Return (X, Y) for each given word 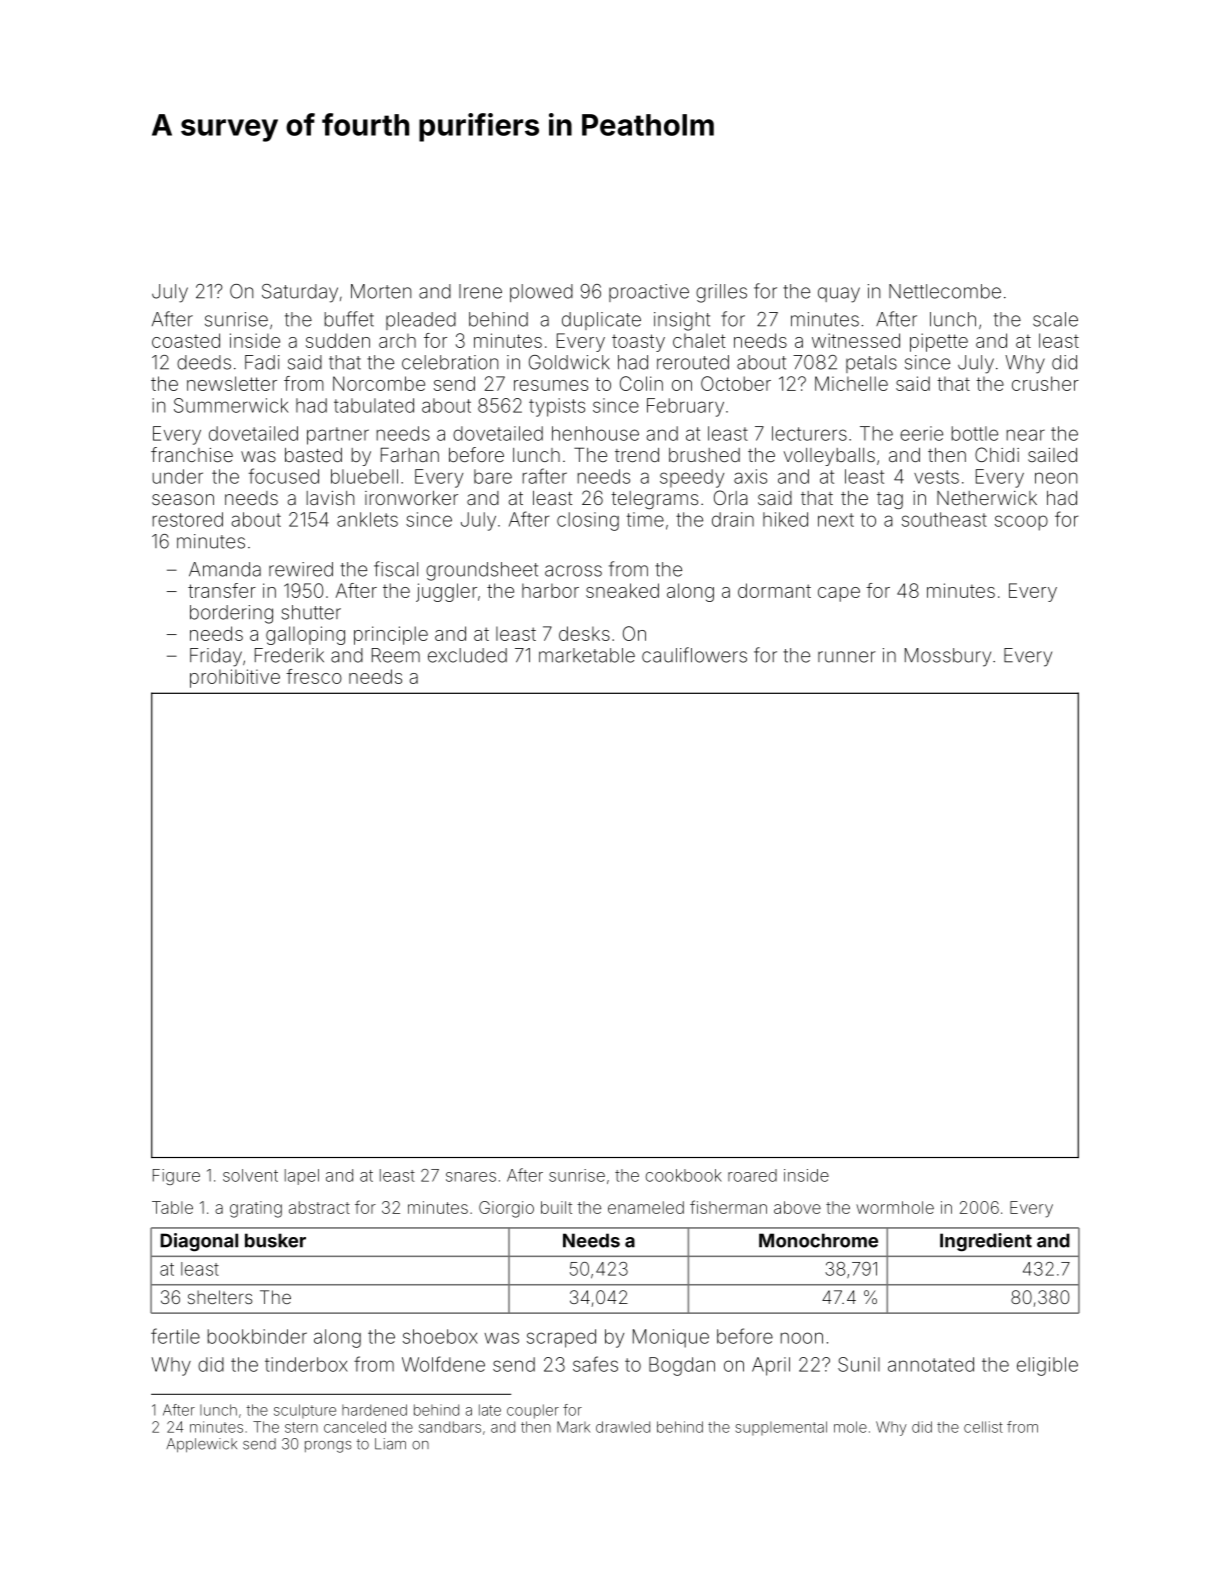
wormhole (895, 1207)
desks (584, 633)
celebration (450, 362)
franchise (192, 454)
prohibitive (235, 678)
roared (752, 1175)
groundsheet (482, 571)
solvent (250, 1175)
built (556, 1207)
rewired (301, 569)
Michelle (851, 383)
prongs (328, 1447)
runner (847, 657)
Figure (176, 1177)
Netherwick (987, 498)
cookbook (684, 1175)
